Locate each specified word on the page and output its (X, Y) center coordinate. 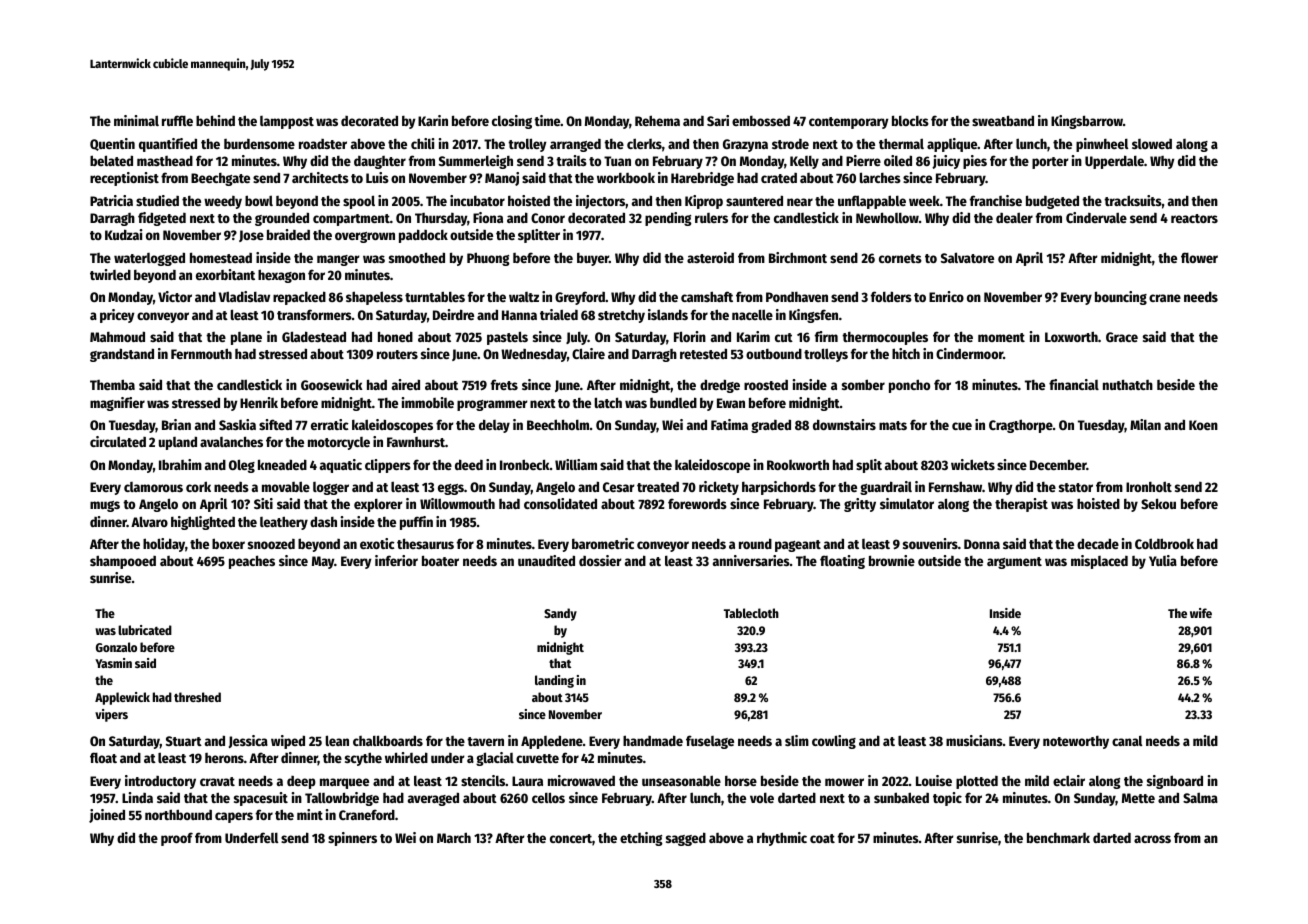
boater (440, 560)
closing (512, 122)
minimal (136, 120)
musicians (974, 740)
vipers (111, 715)
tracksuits (1133, 200)
